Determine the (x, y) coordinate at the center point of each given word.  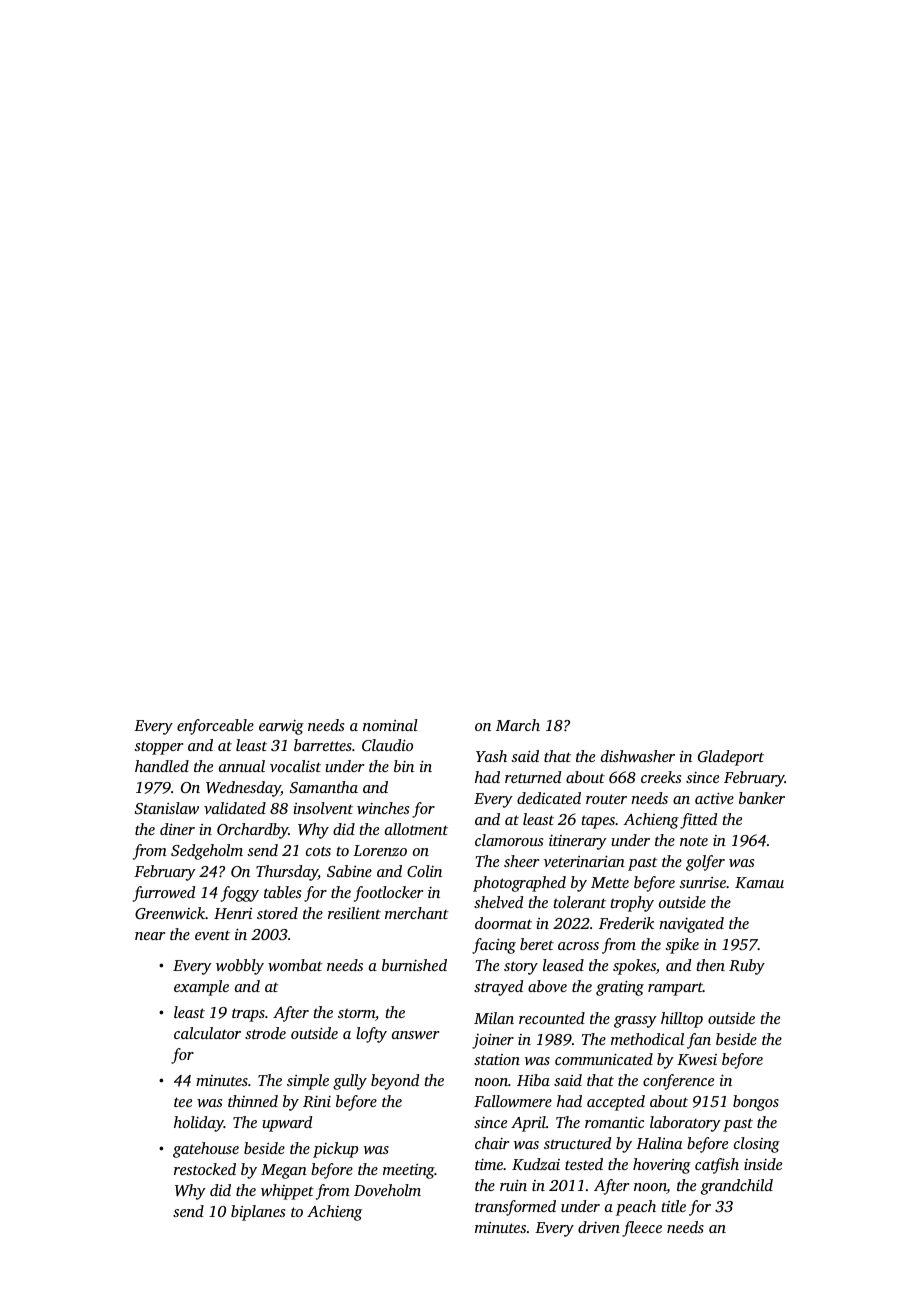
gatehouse (206, 1150)
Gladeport (731, 758)
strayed (498, 988)
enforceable (215, 727)
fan (699, 1041)
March (518, 725)
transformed (515, 1208)
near (150, 936)
